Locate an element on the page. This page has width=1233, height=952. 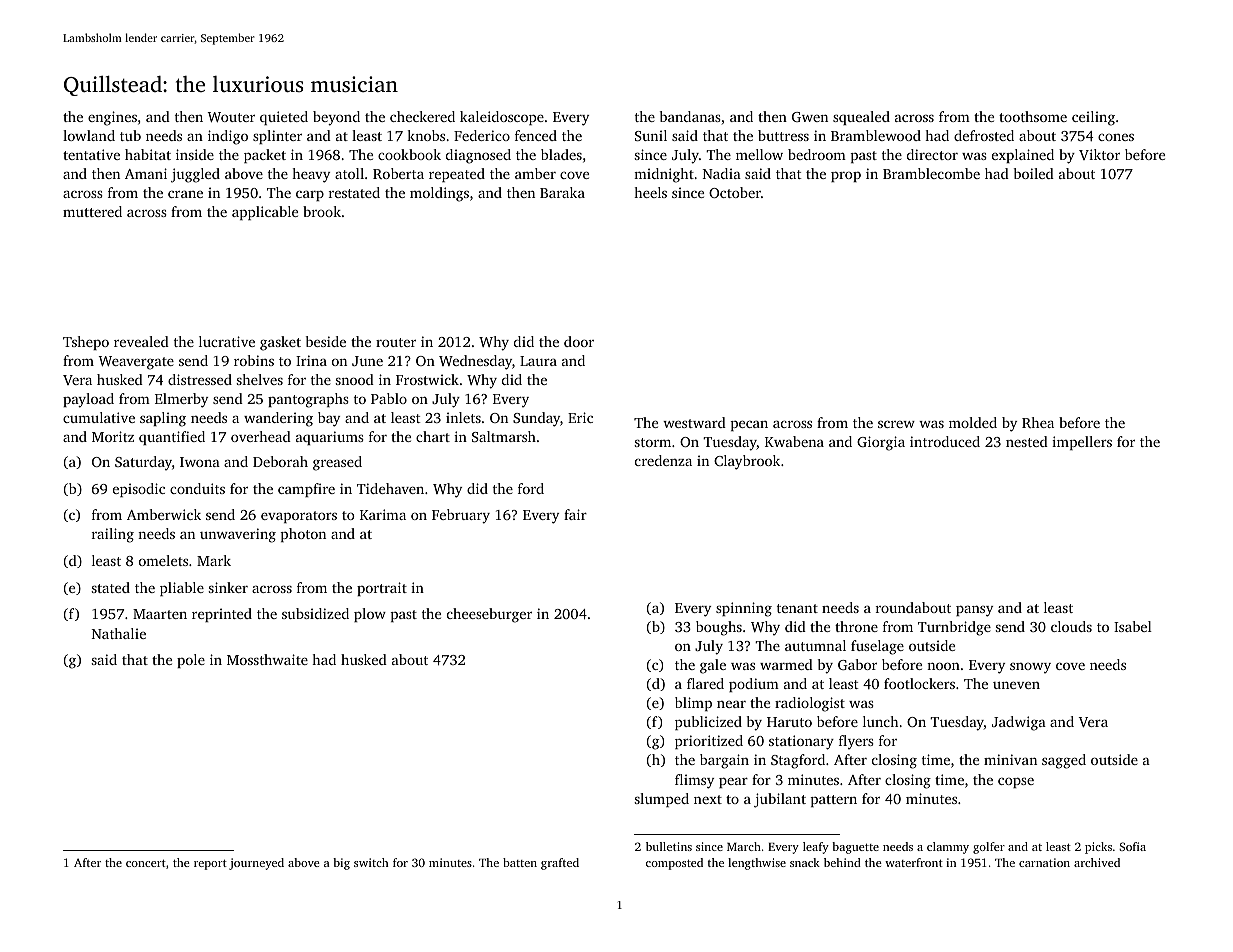
quieted is located at coordinates (284, 118).
